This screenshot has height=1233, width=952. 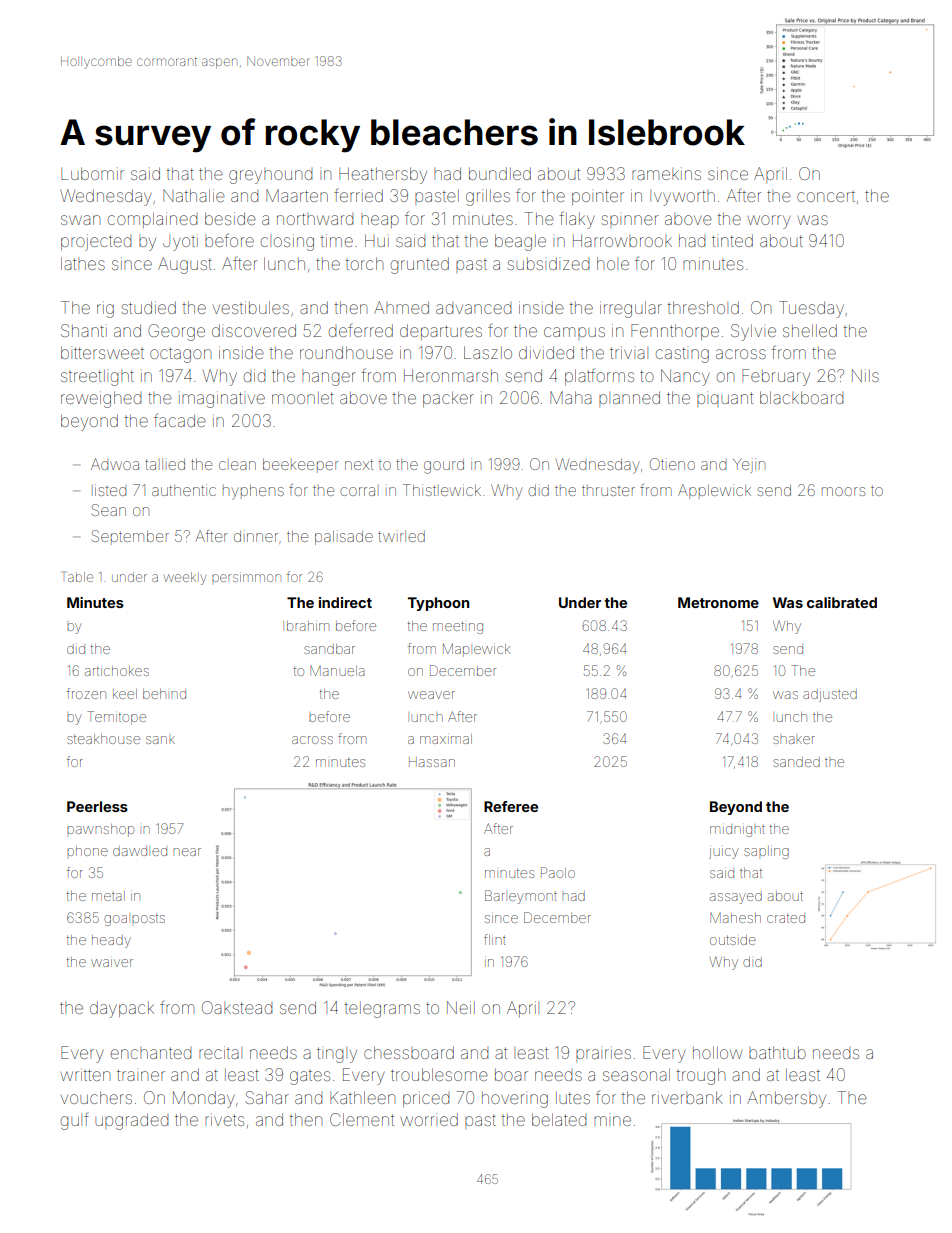 I want to click on Otieno, so click(x=672, y=464).
